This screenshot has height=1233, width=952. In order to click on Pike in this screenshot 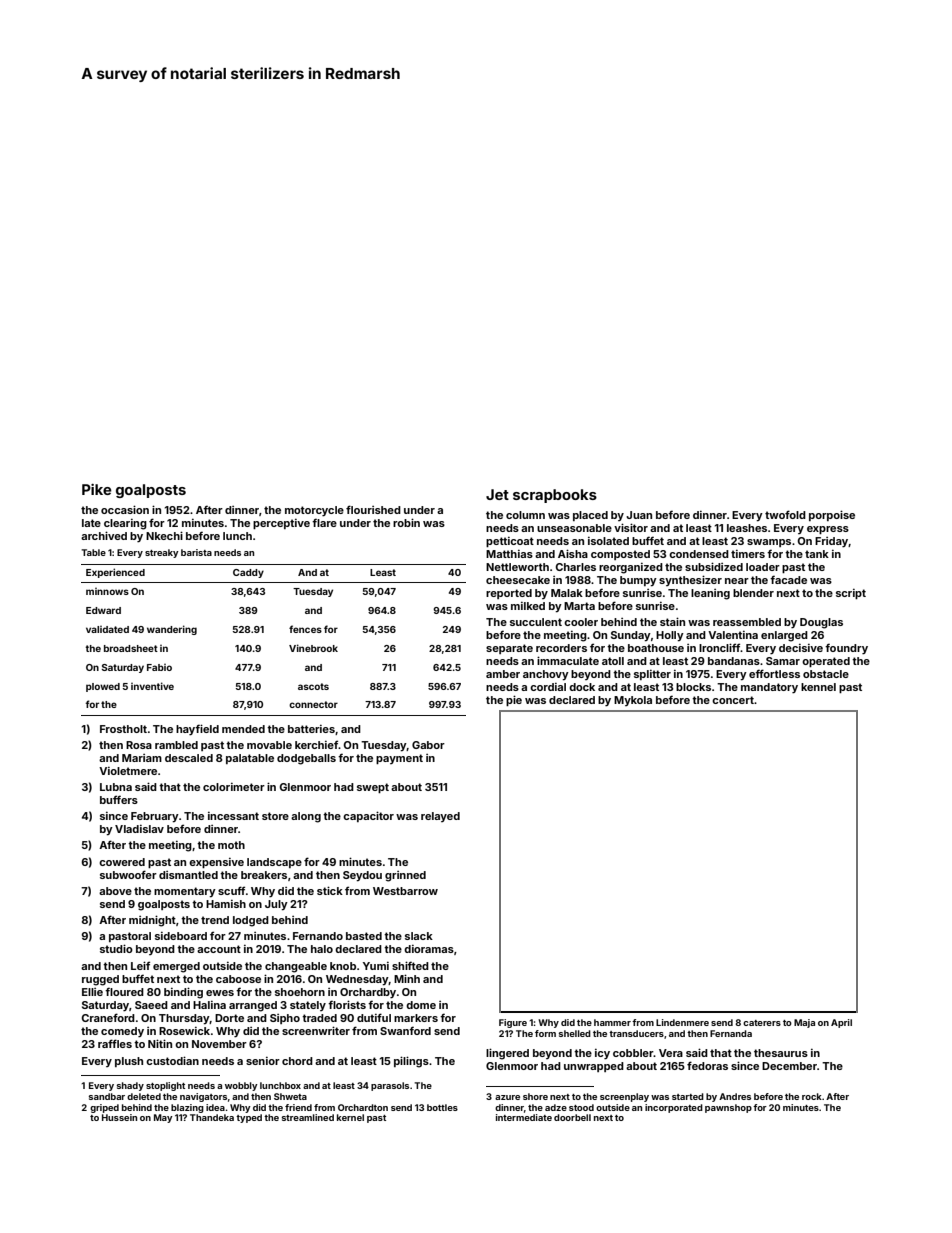, I will do `click(97, 489)`.
